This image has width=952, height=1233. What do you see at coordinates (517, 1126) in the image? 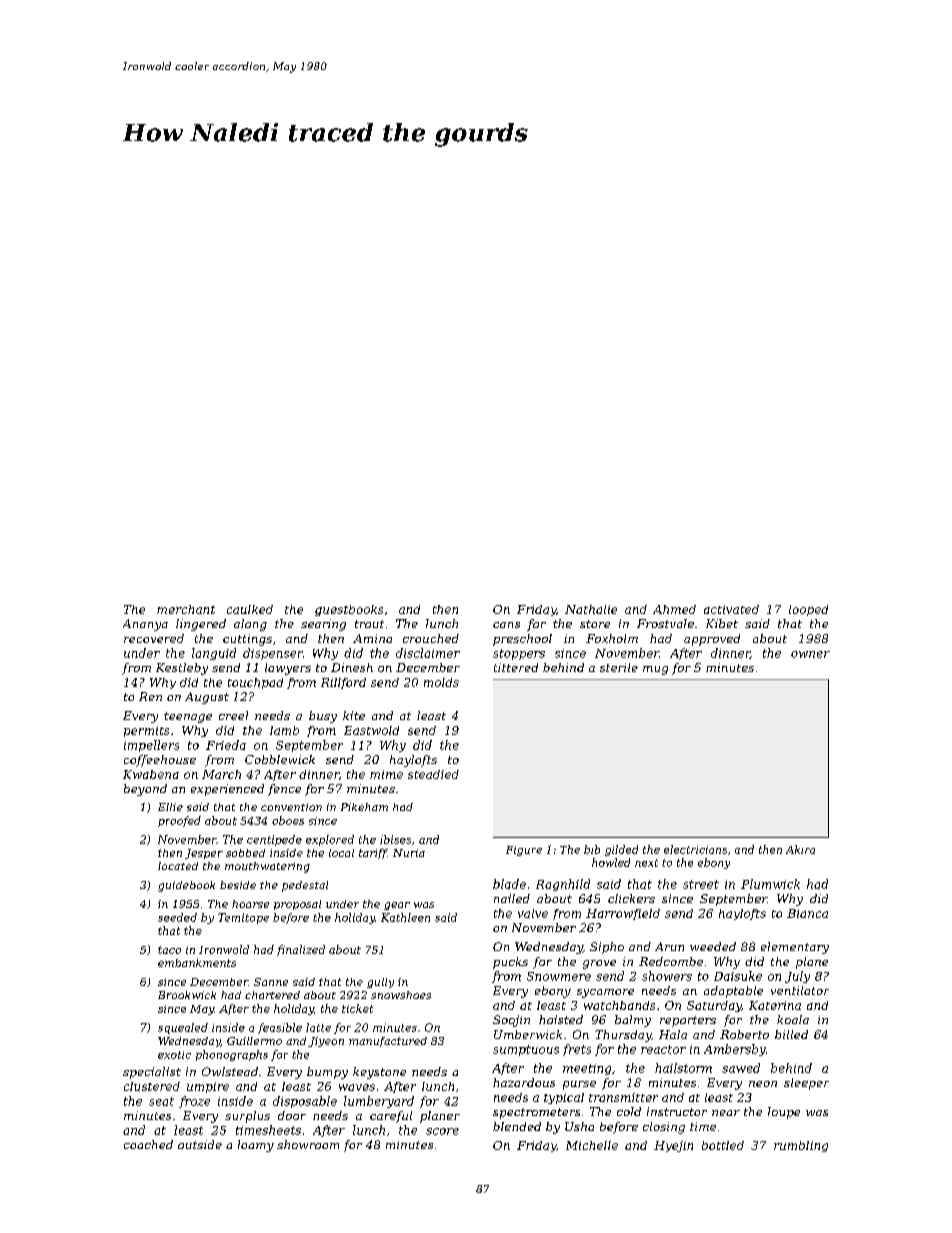
I see `blended` at bounding box center [517, 1126].
